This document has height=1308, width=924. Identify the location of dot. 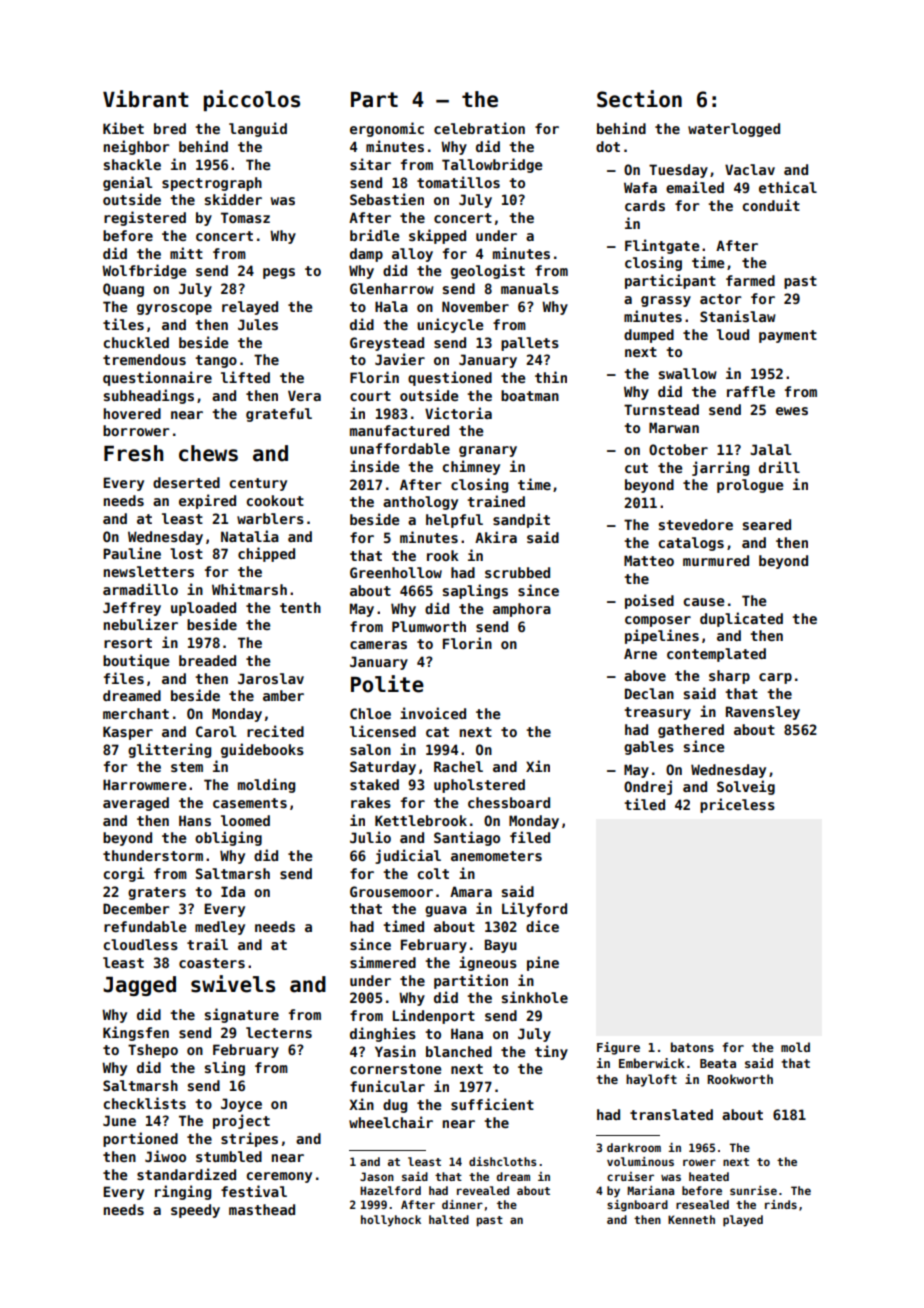
(608, 146).
